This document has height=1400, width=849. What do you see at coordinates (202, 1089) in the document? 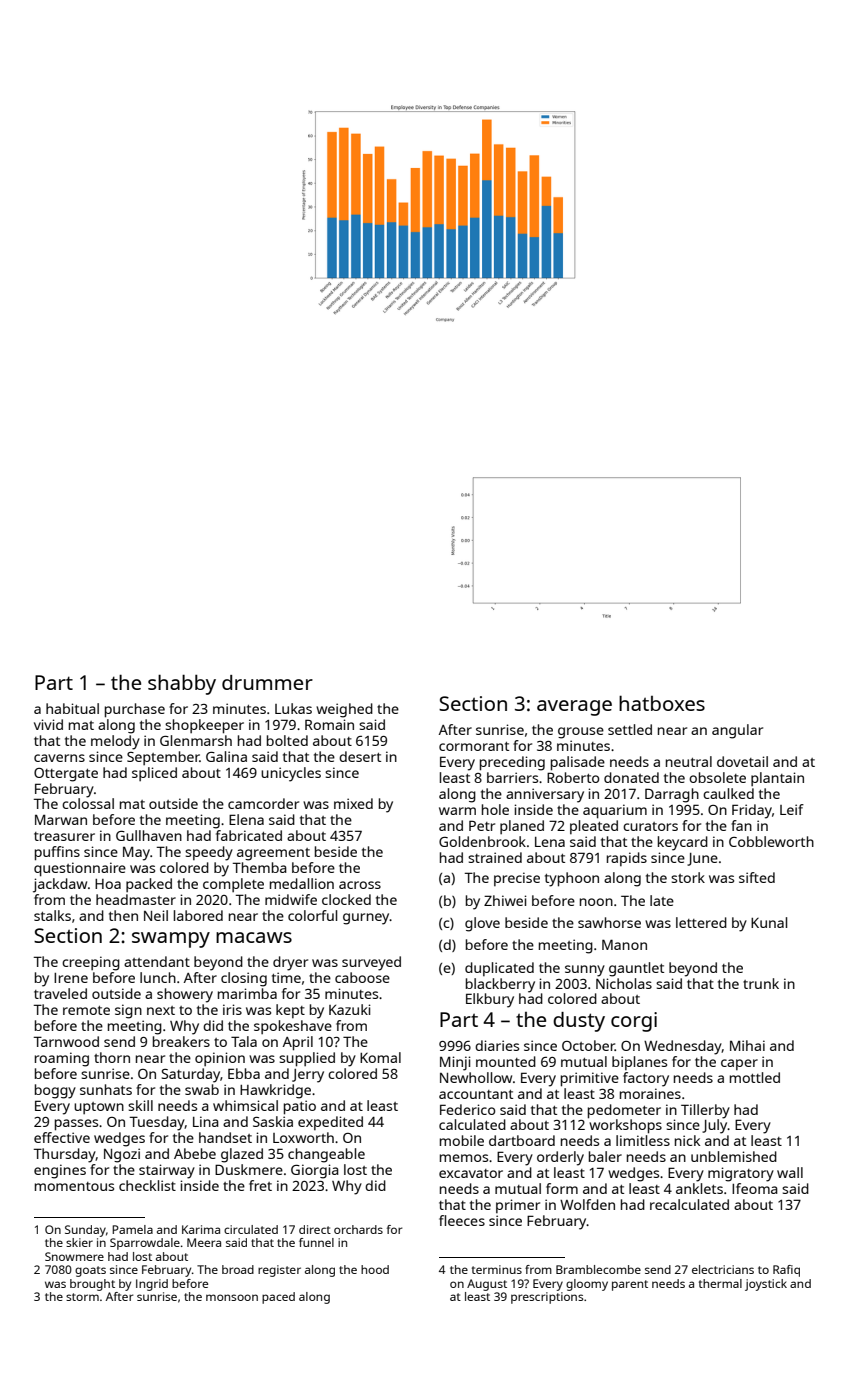
I see `swab` at bounding box center [202, 1089].
